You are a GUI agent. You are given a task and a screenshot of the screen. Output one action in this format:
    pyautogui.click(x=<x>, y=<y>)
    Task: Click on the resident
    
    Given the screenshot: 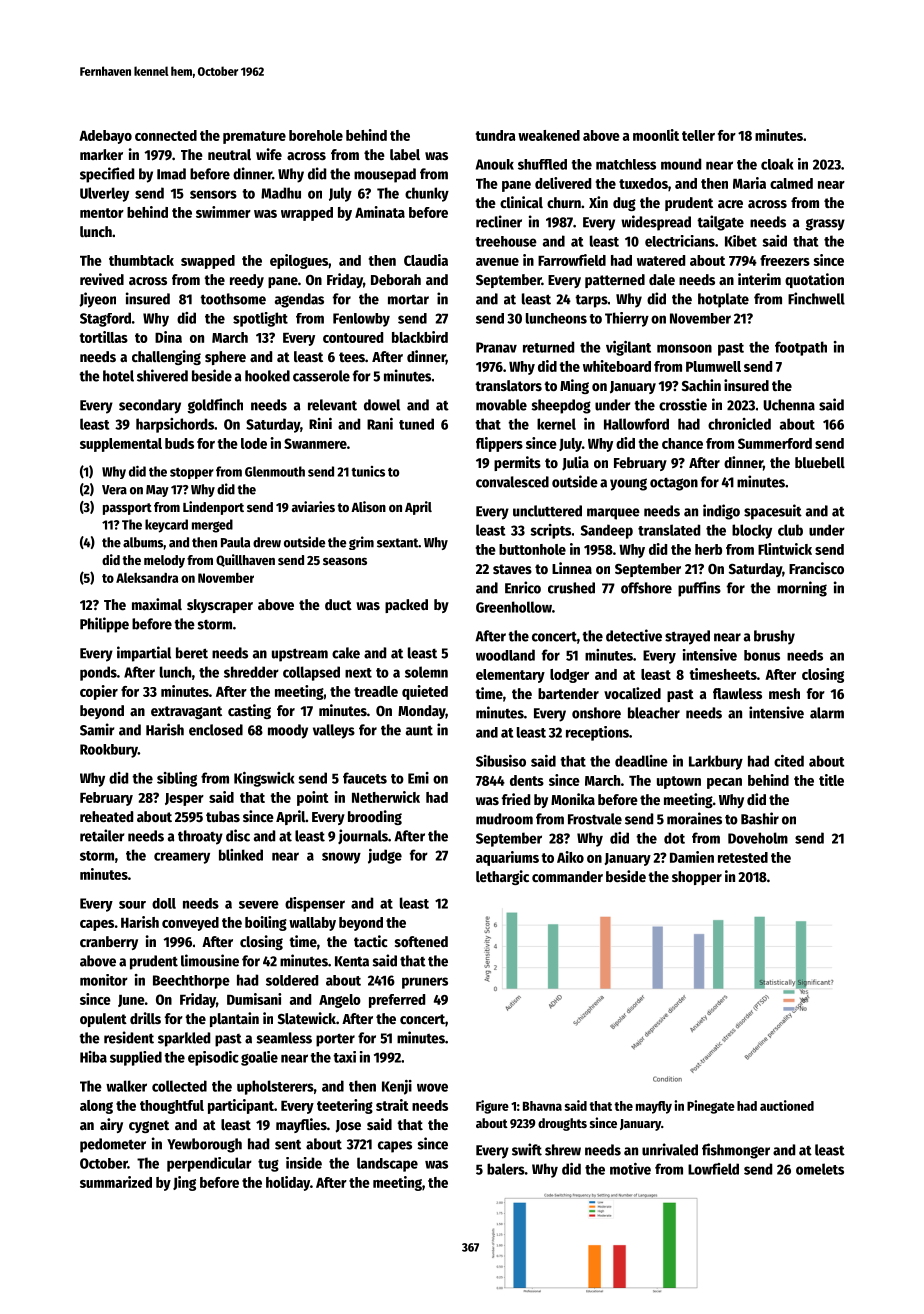 What is the action you would take?
    pyautogui.click(x=129, y=1037)
